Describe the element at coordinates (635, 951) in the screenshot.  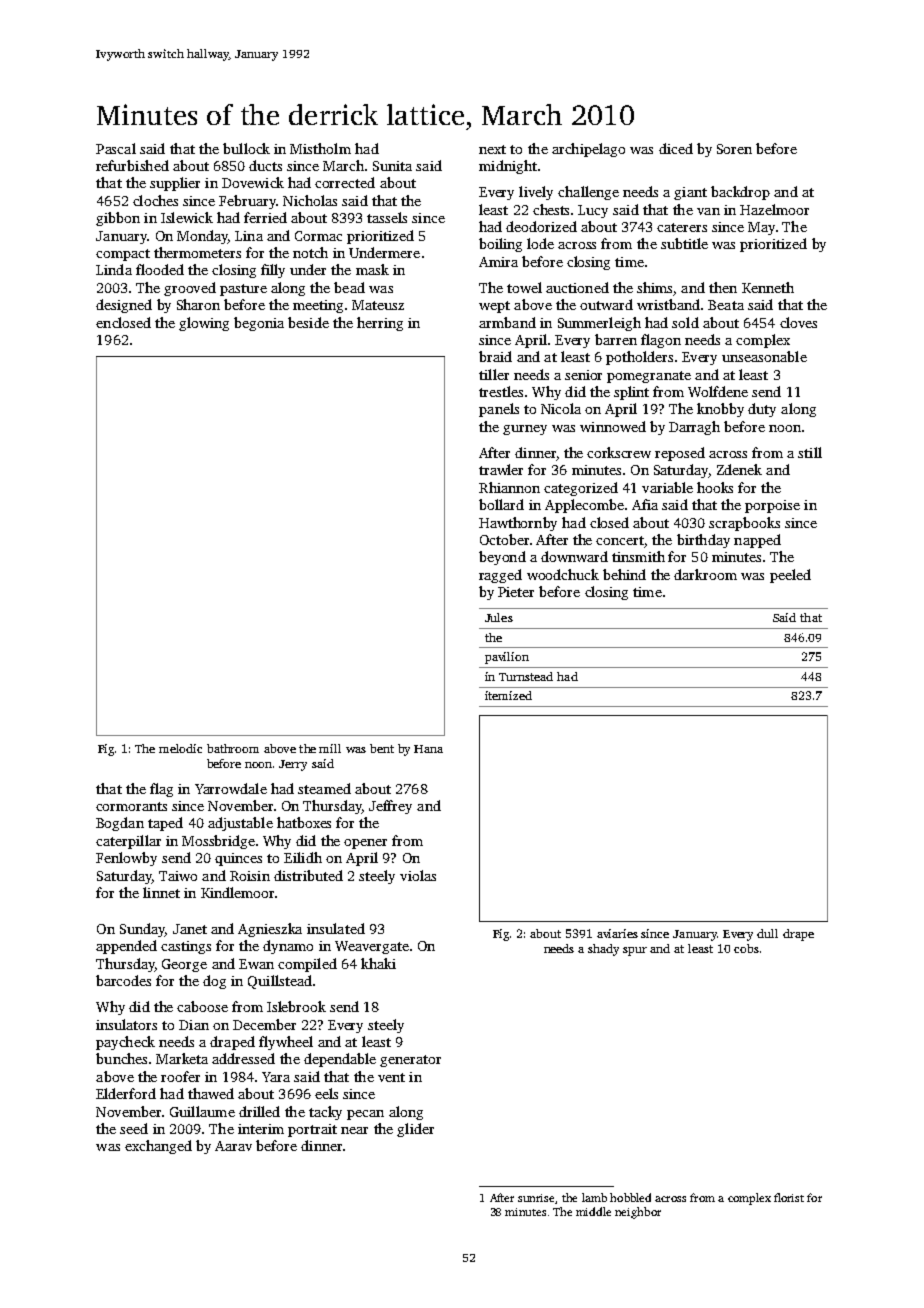
I see `spur` at that location.
